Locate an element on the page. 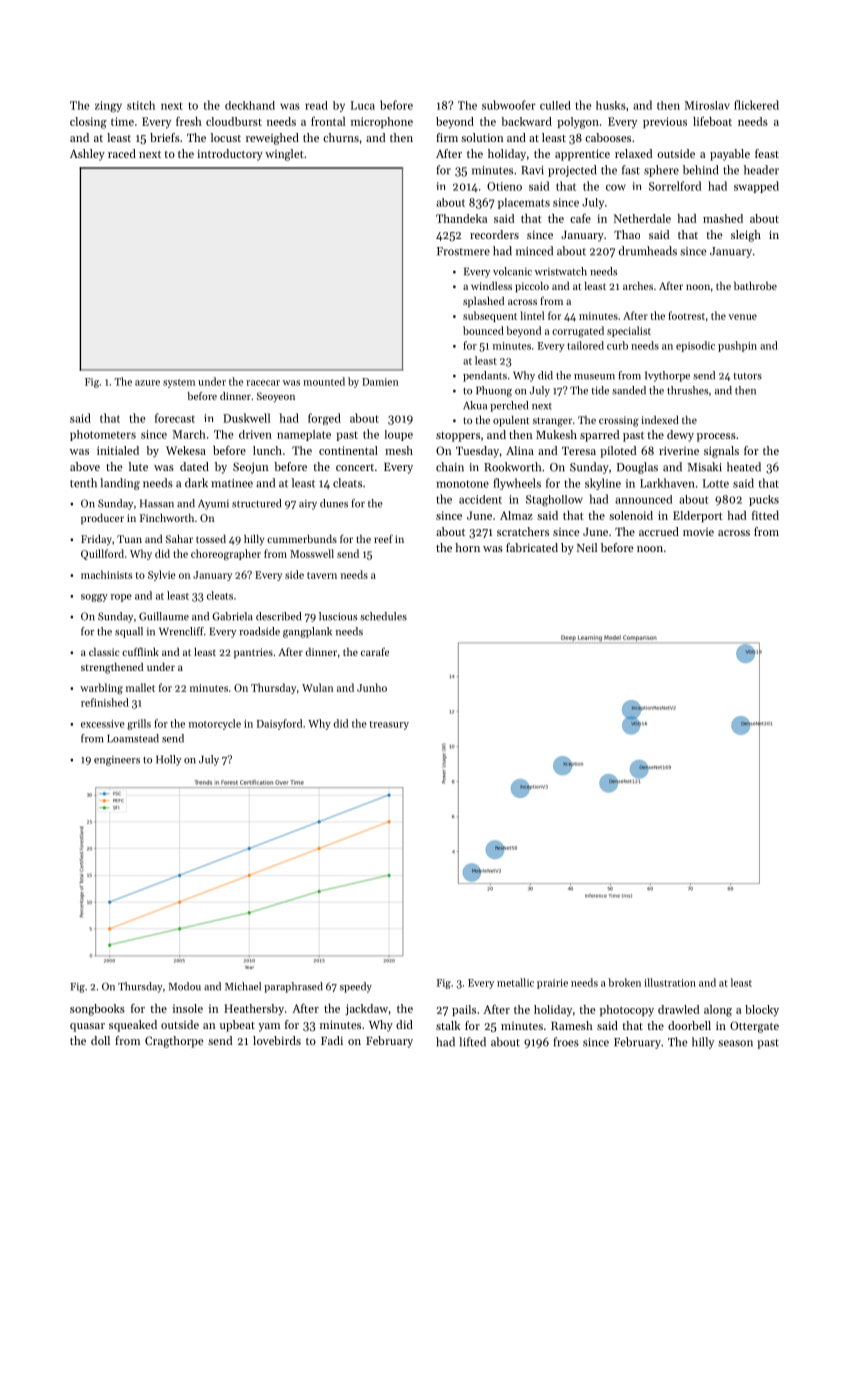 This document has width=849, height=1400. closing is located at coordinates (88, 123).
